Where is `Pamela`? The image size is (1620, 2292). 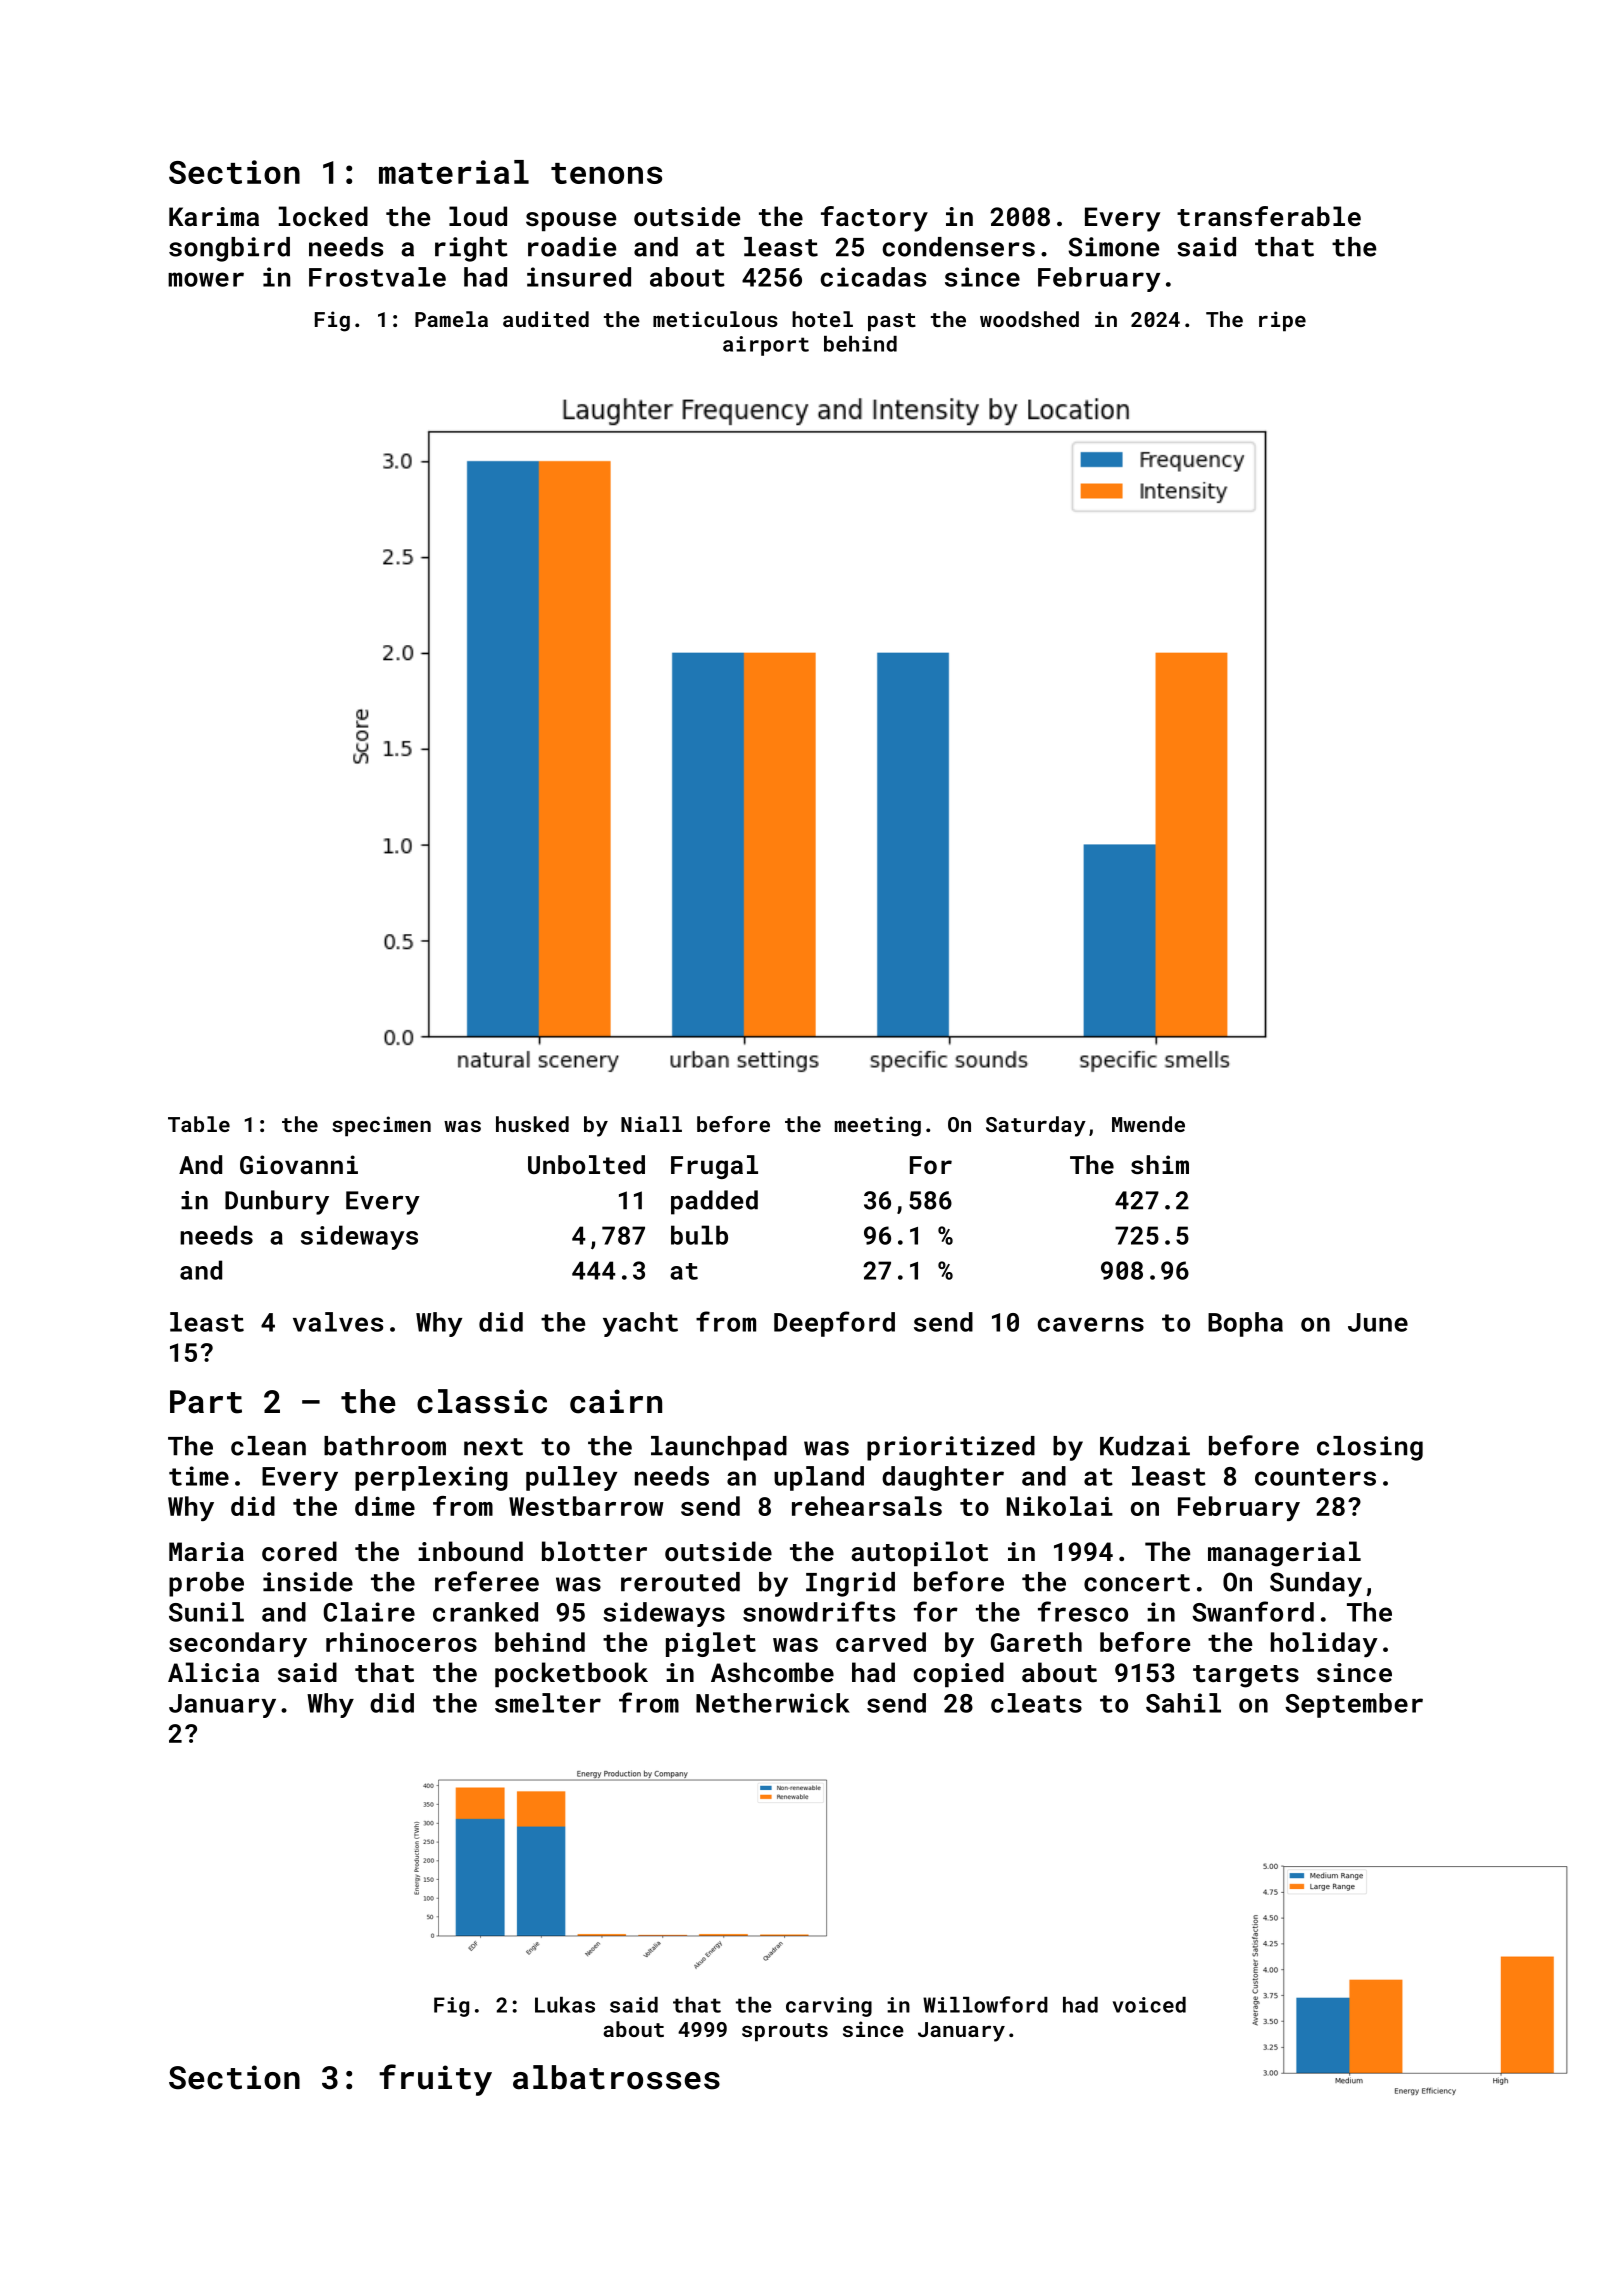 Pamela is located at coordinates (451, 319).
